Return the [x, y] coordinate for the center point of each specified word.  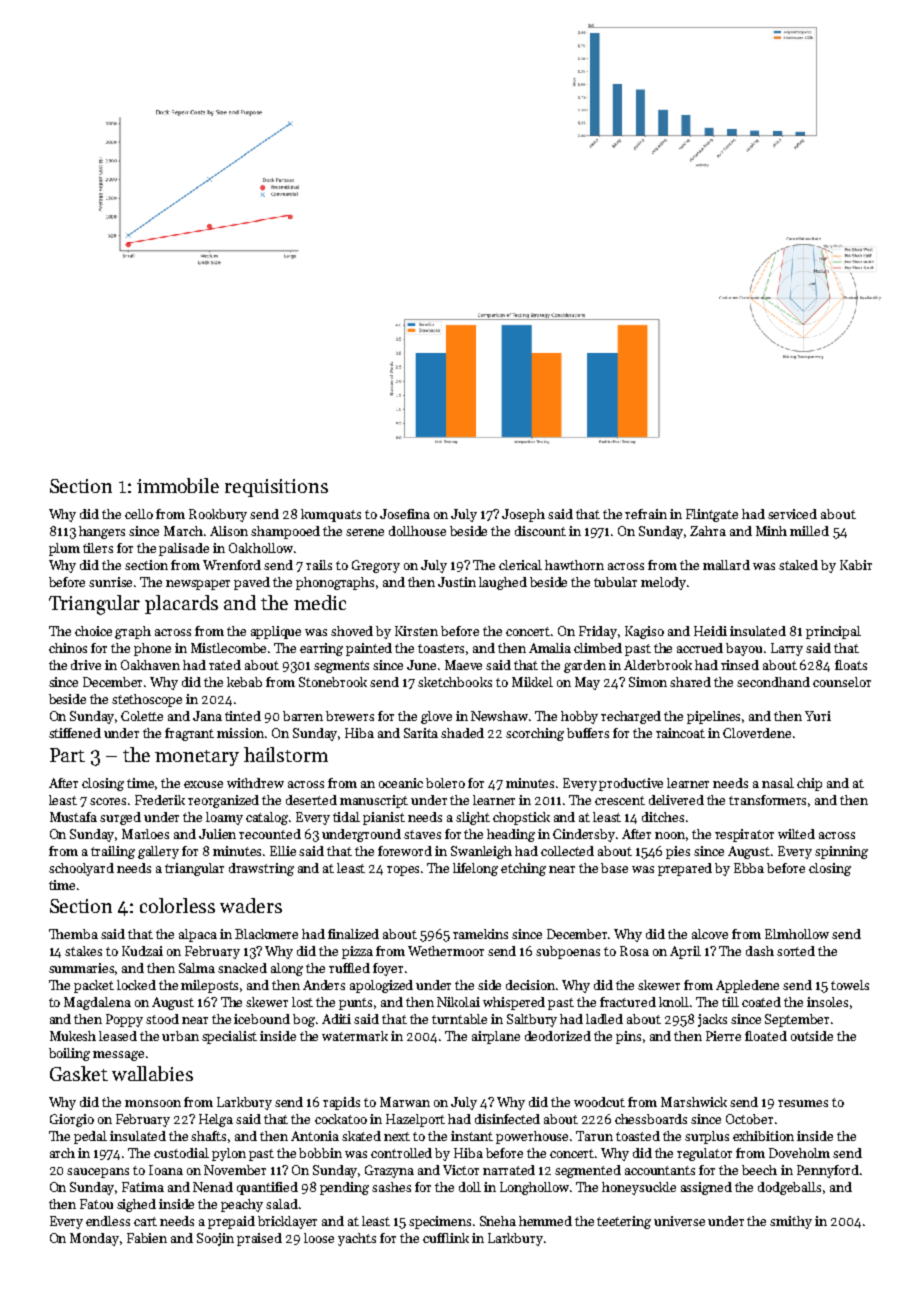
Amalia [550, 648]
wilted [796, 834]
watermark [355, 1036]
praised [259, 1239]
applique [276, 632]
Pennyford [828, 1171]
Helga [216, 1120]
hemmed [545, 1221]
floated [766, 1036]
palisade [184, 549]
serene [365, 532]
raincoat [680, 733]
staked [798, 565]
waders [251, 905]
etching [523, 869]
